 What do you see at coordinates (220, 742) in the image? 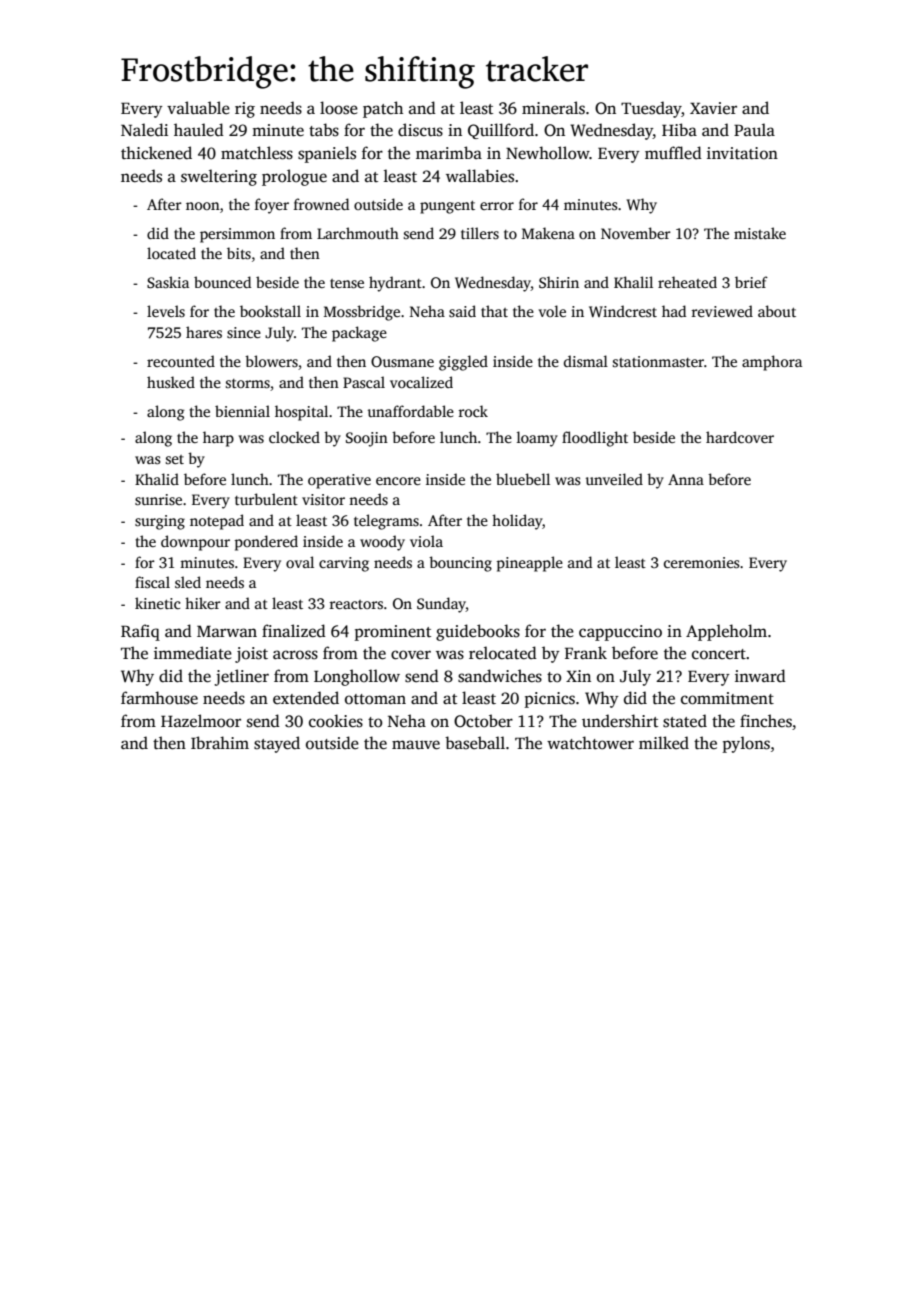
I see `Ibrahim` at bounding box center [220, 742].
